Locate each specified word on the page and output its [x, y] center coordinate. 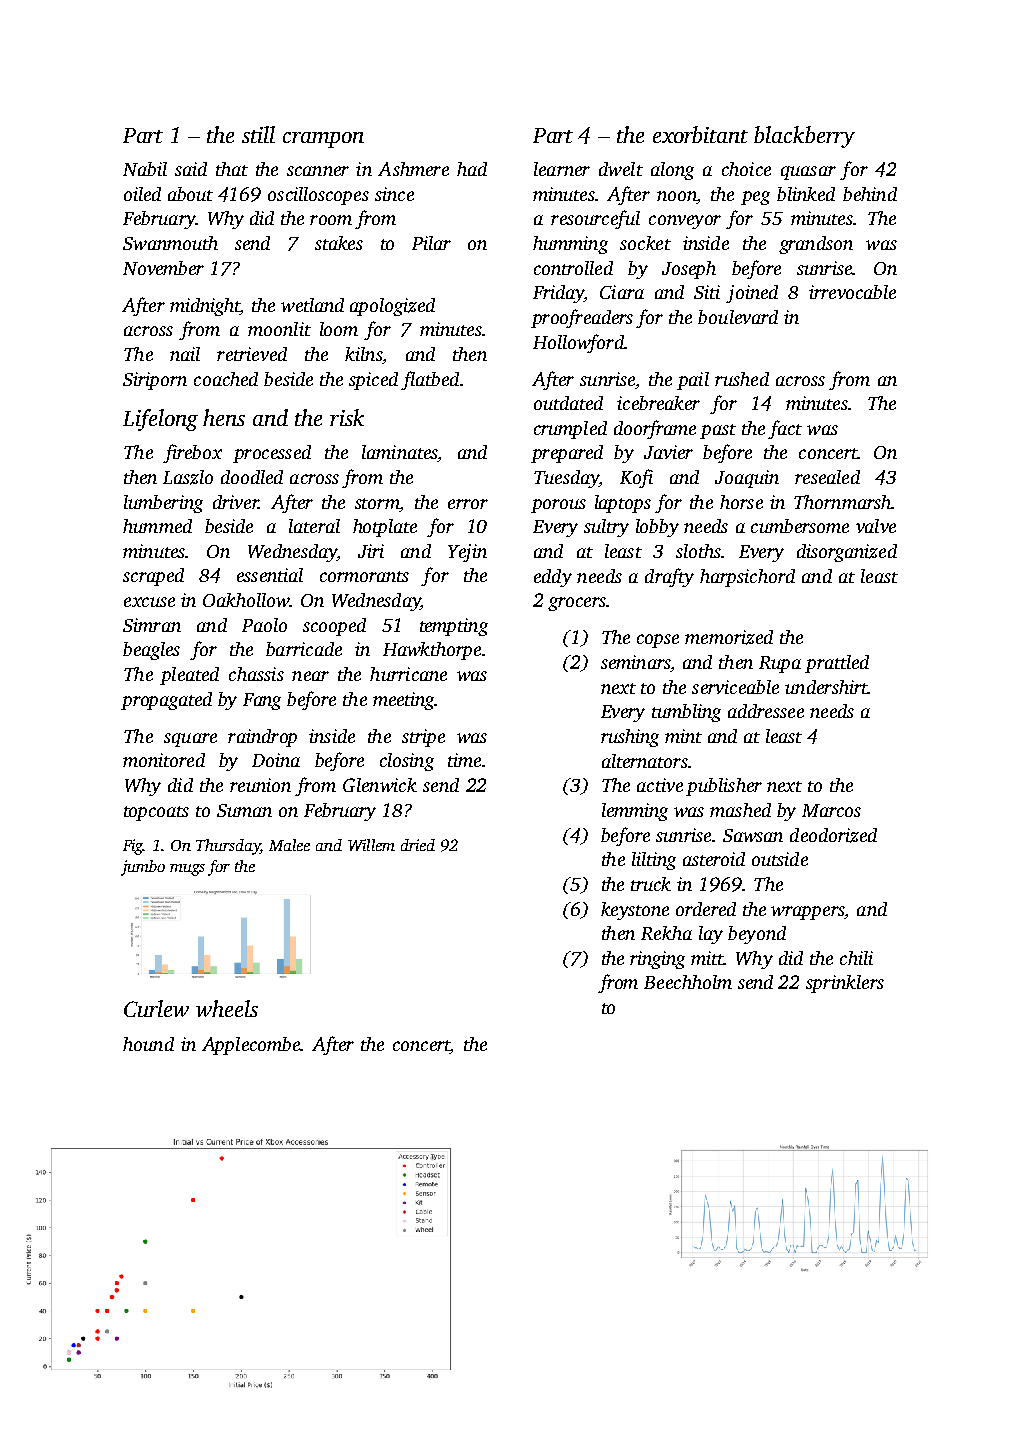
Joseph [689, 270]
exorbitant [700, 134]
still [258, 134]
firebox [192, 453]
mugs [187, 870]
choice [746, 169]
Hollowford [578, 343]
